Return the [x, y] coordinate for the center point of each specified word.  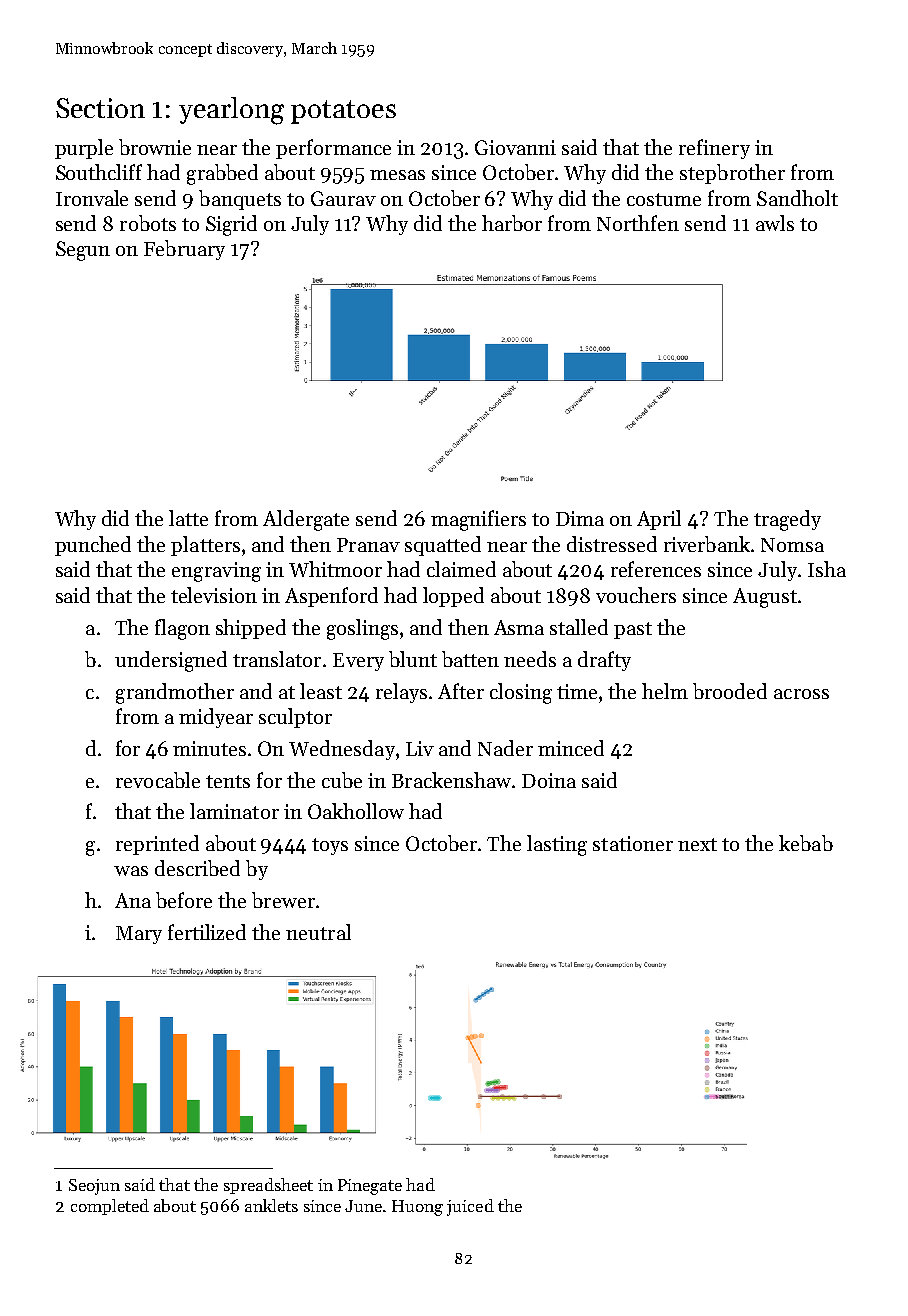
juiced [470, 1207]
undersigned [171, 661]
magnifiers [478, 520]
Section [100, 108]
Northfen [638, 223]
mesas [397, 175]
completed [110, 1207]
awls [775, 223]
